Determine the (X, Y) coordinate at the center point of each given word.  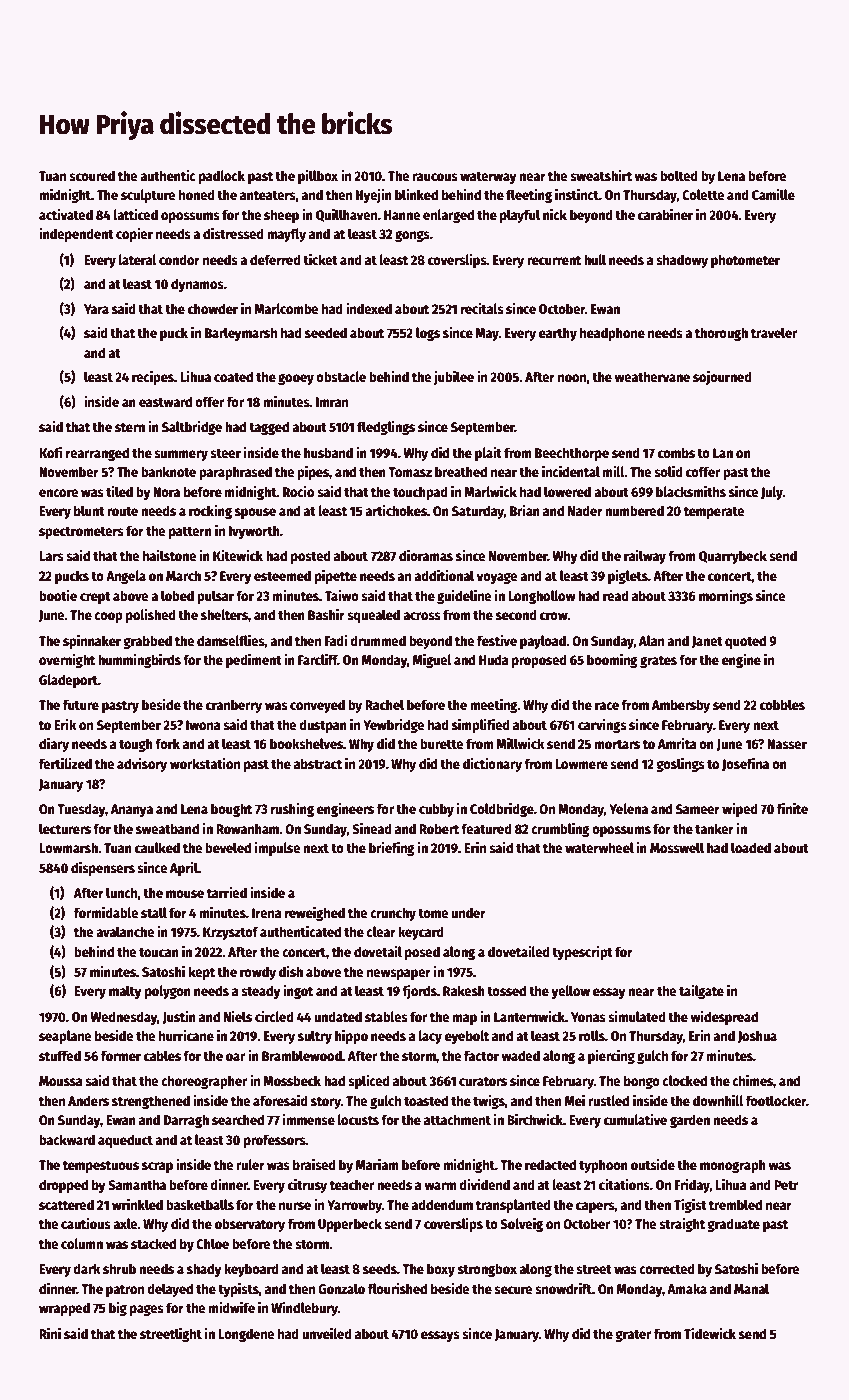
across (422, 616)
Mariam (377, 1164)
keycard (421, 933)
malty (125, 992)
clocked (684, 1080)
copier (134, 235)
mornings (726, 597)
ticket (320, 259)
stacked (153, 1243)
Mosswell (677, 847)
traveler (774, 332)
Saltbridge (192, 428)
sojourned (722, 378)
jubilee (453, 378)
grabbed (147, 642)
